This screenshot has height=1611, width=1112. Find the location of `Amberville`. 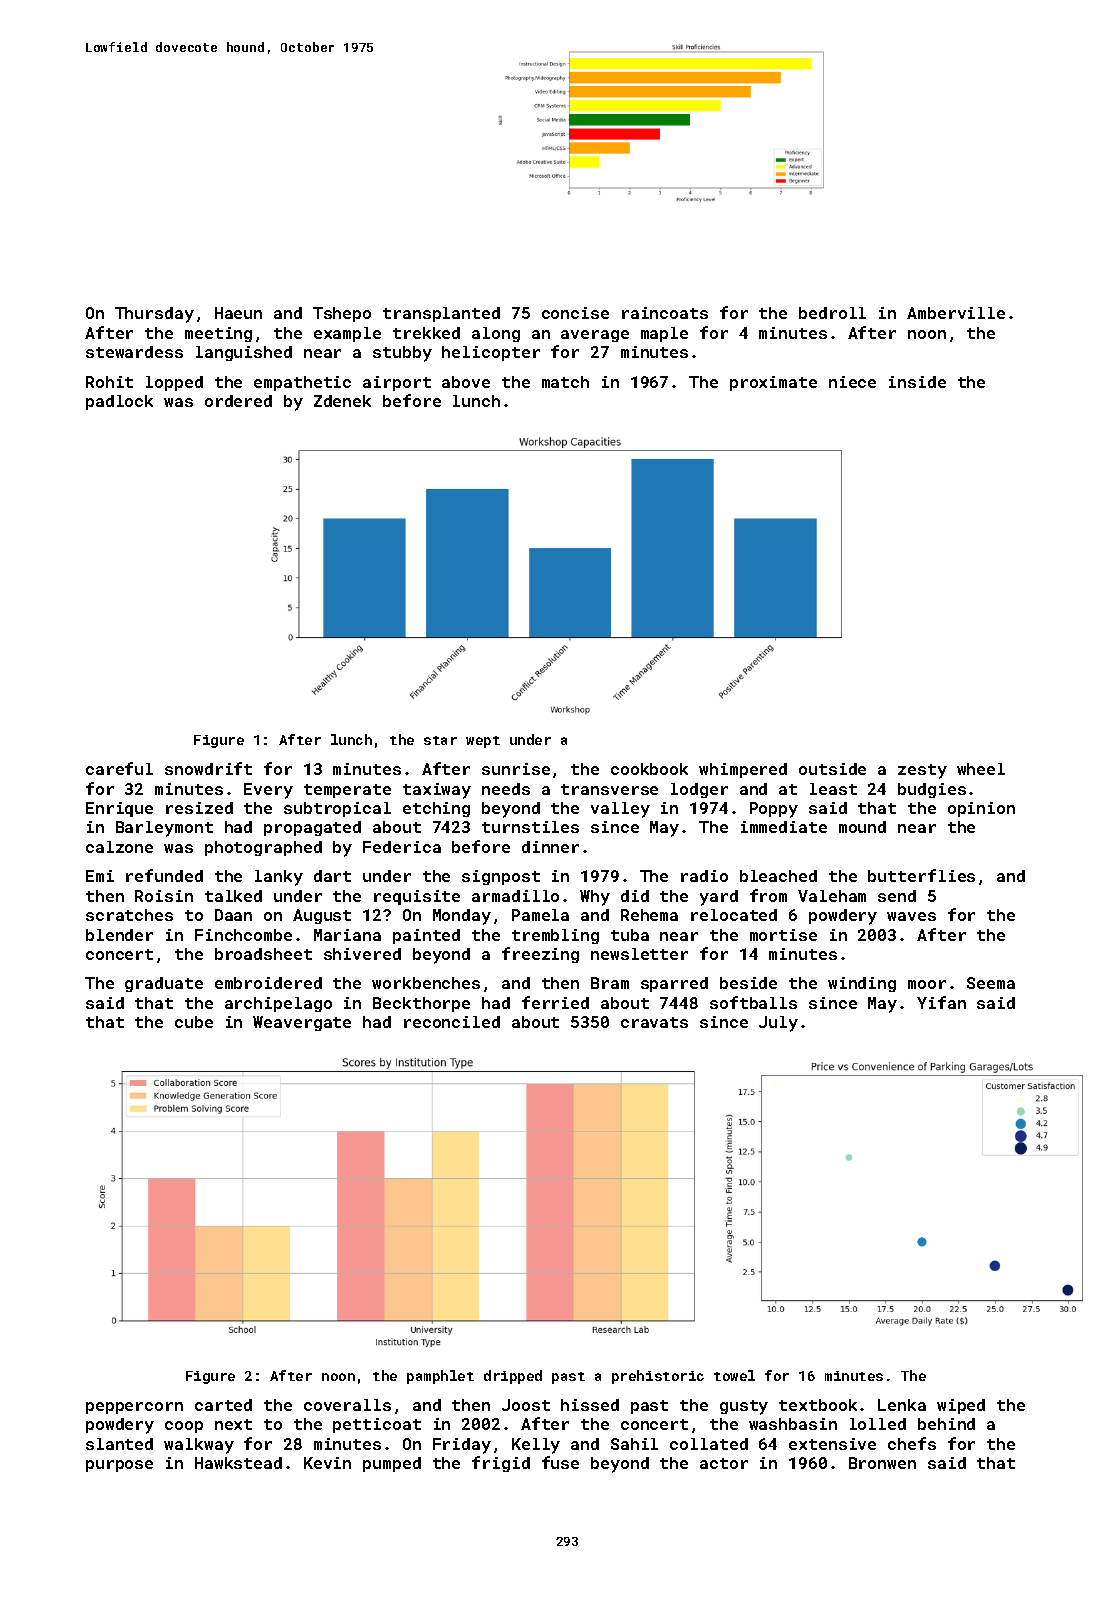

Amberville is located at coordinates (956, 313).
